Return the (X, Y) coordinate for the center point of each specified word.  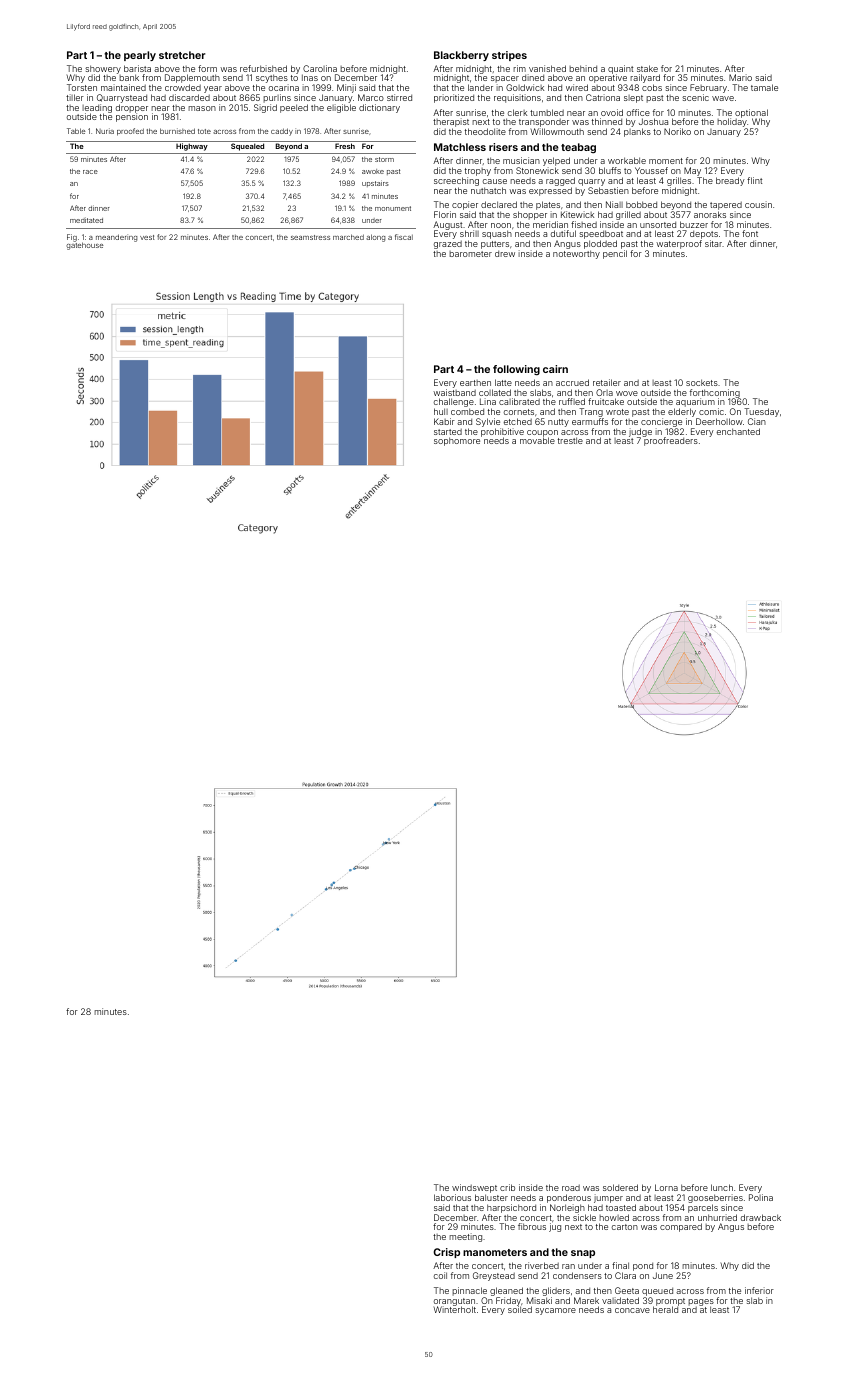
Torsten (82, 87)
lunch (722, 1187)
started (448, 432)
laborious (452, 1197)
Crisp (446, 1253)
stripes (509, 56)
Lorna (666, 1187)
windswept (474, 1188)
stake (647, 68)
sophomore (457, 442)
